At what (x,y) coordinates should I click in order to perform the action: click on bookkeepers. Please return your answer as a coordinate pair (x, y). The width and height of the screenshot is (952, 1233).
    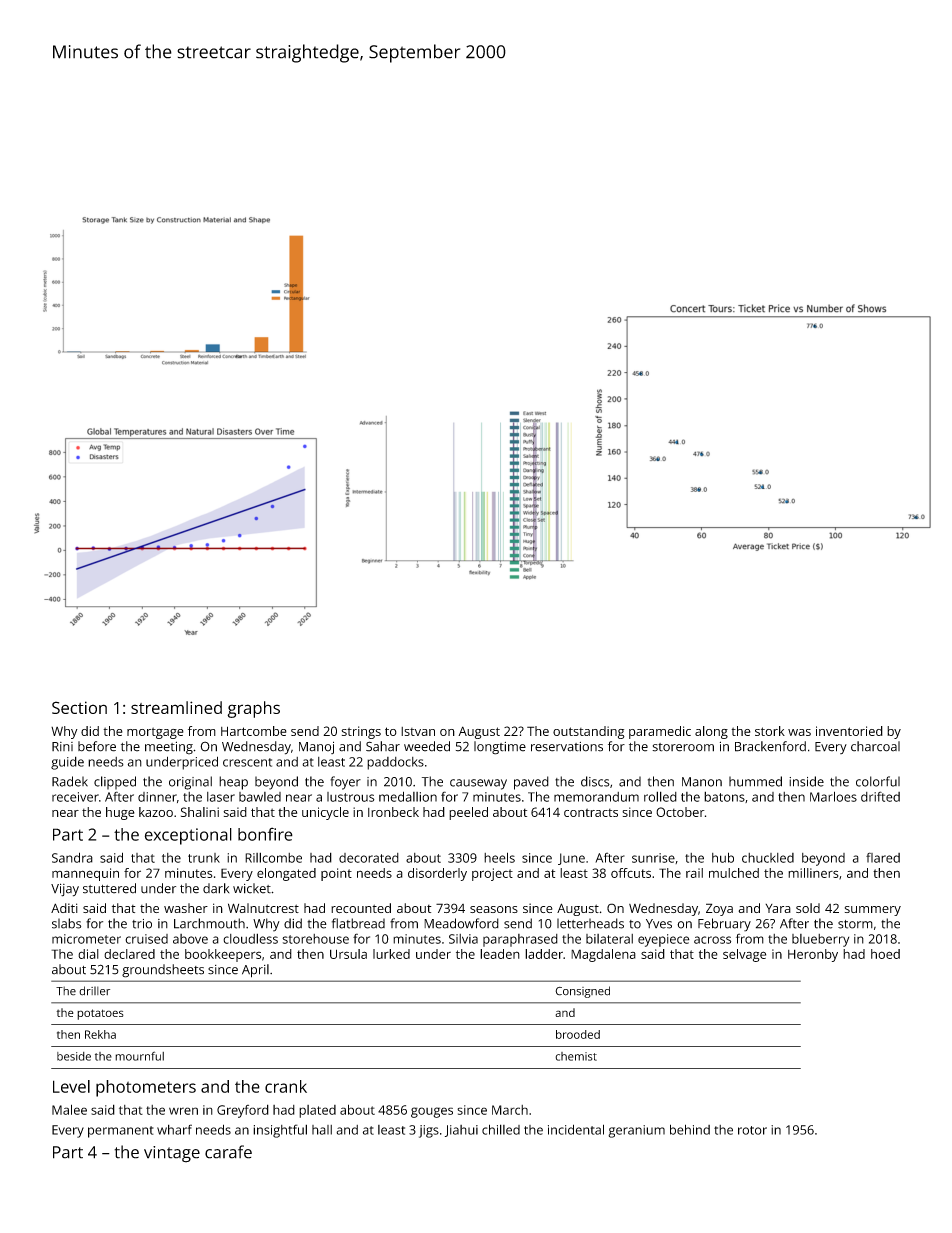
    Looking at the image, I should click on (223, 955).
